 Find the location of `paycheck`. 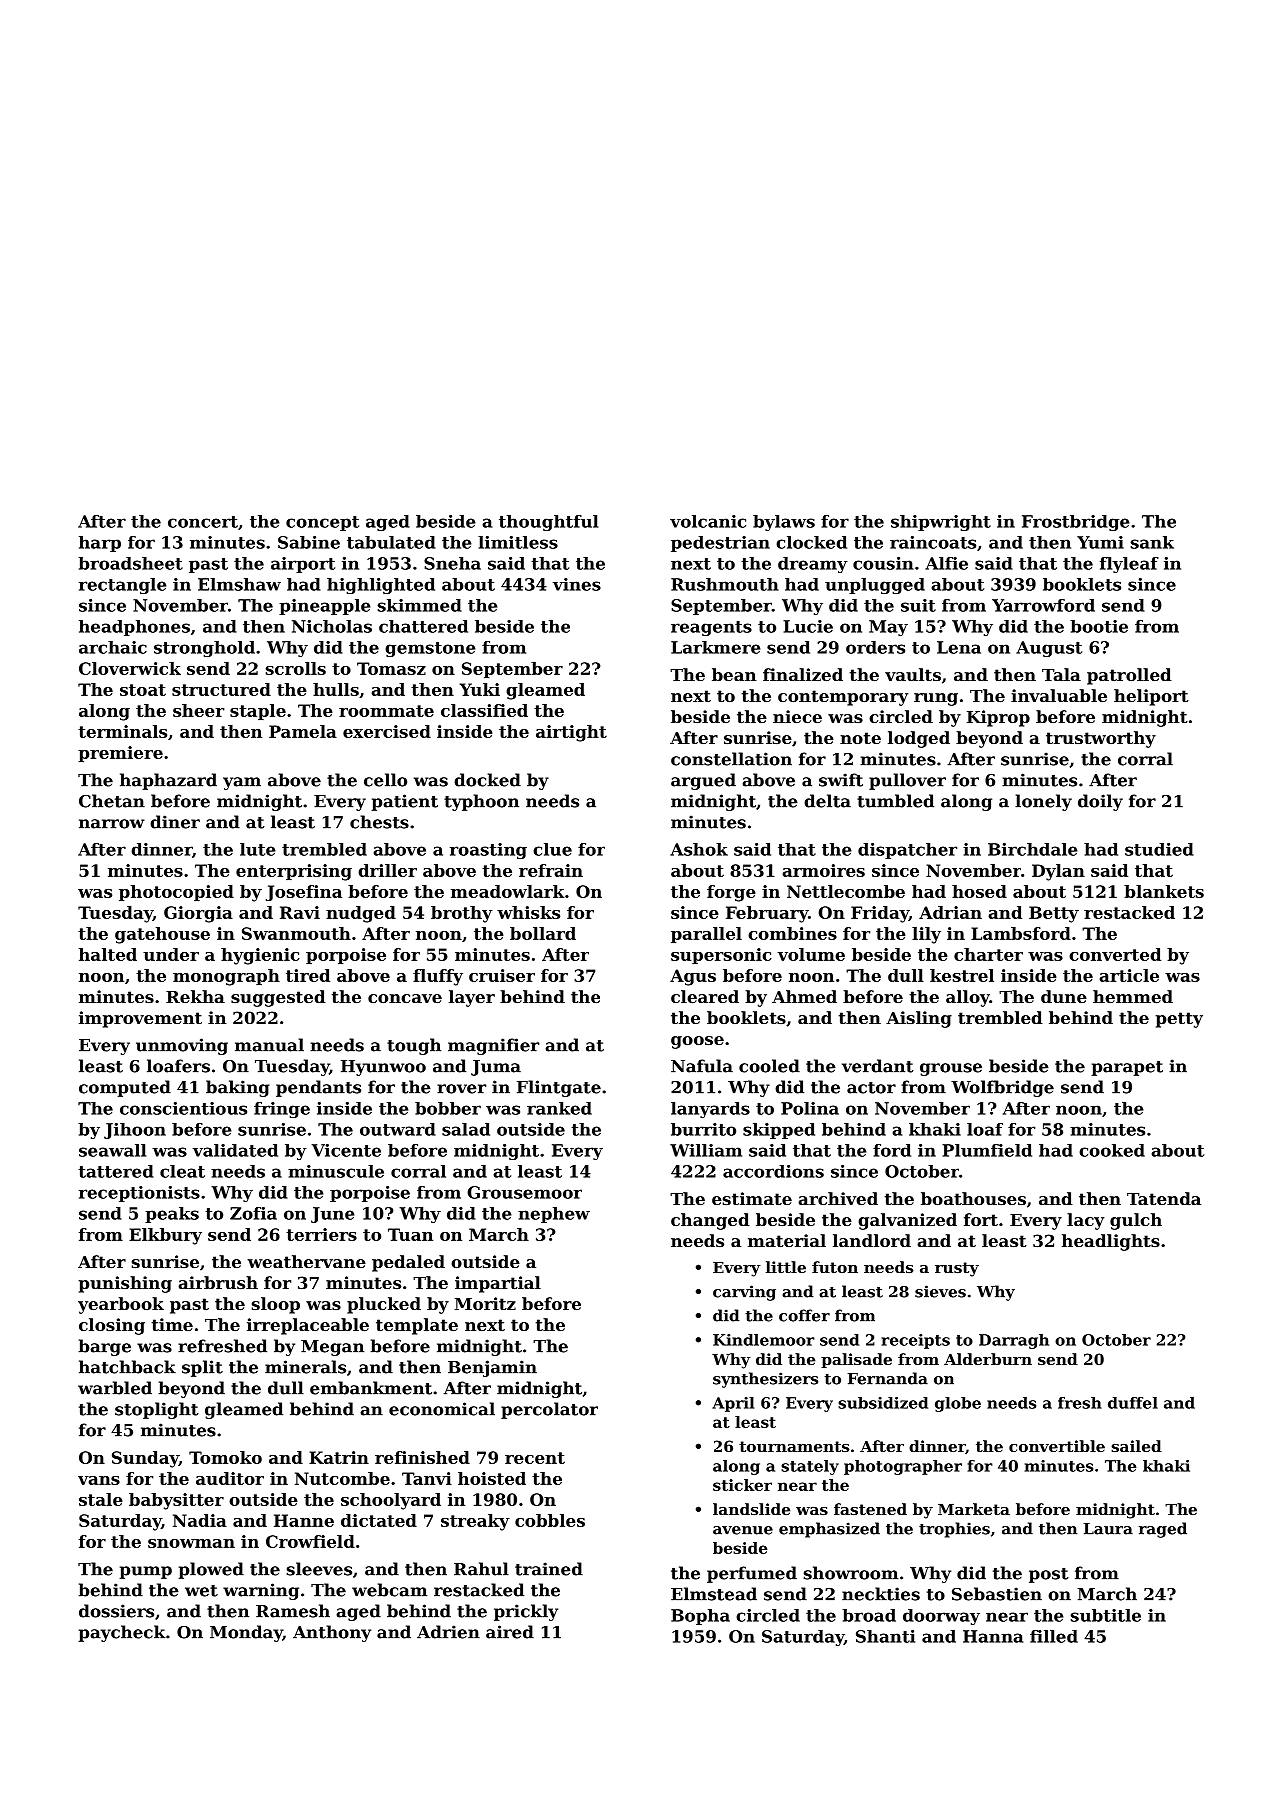

paycheck is located at coordinates (122, 1633).
